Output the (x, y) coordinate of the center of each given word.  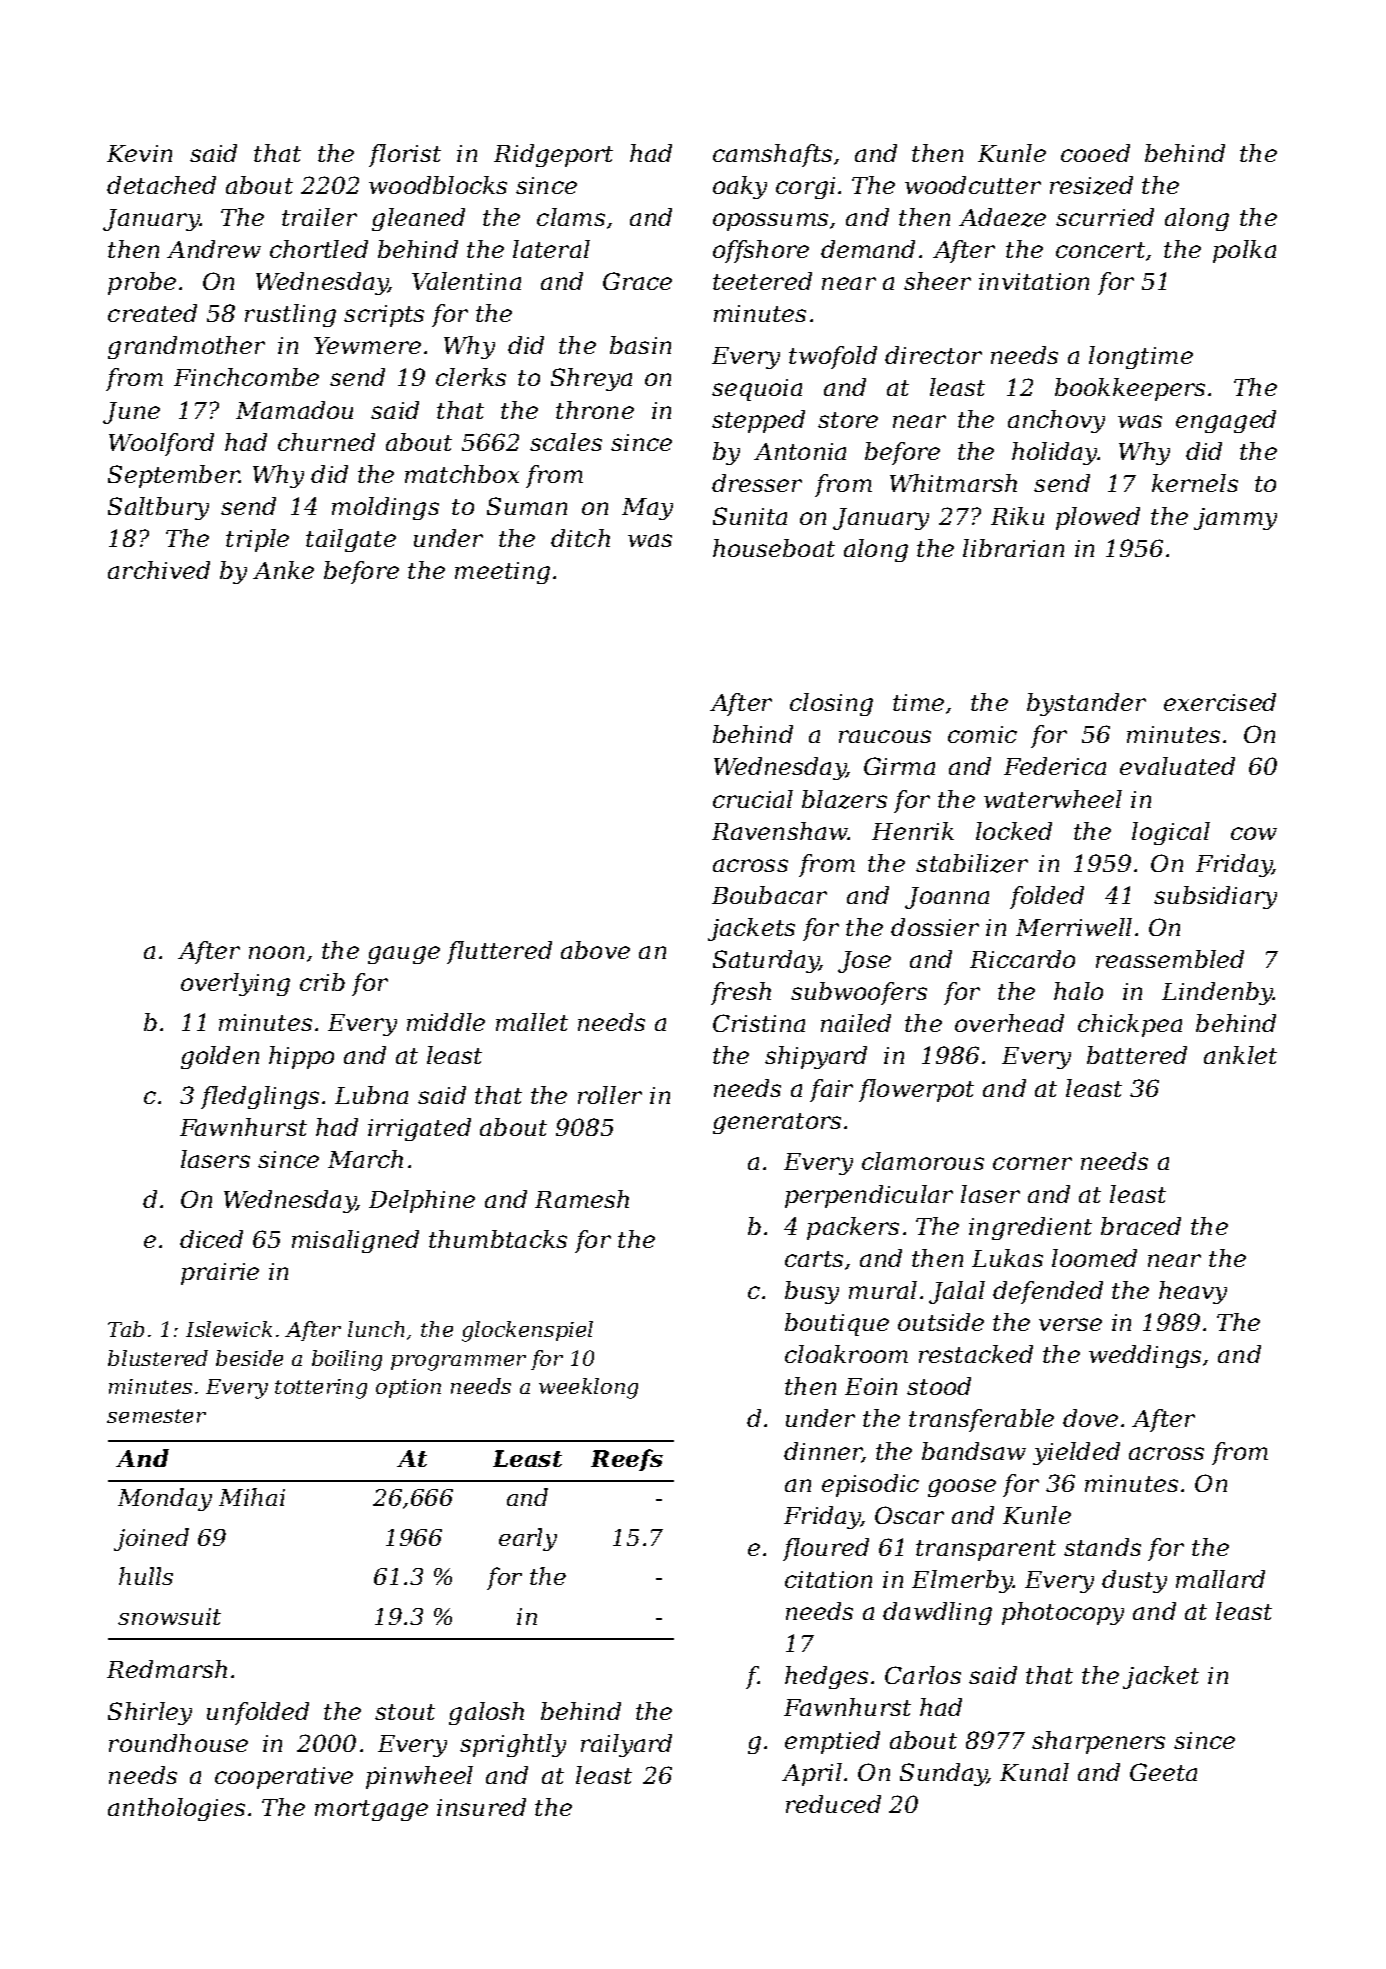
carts (814, 1259)
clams (571, 217)
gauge (404, 955)
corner (1032, 1163)
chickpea (1130, 1025)
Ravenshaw (780, 831)
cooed (1095, 153)
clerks (471, 377)
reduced (833, 1804)
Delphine (422, 1201)
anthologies (176, 1809)
